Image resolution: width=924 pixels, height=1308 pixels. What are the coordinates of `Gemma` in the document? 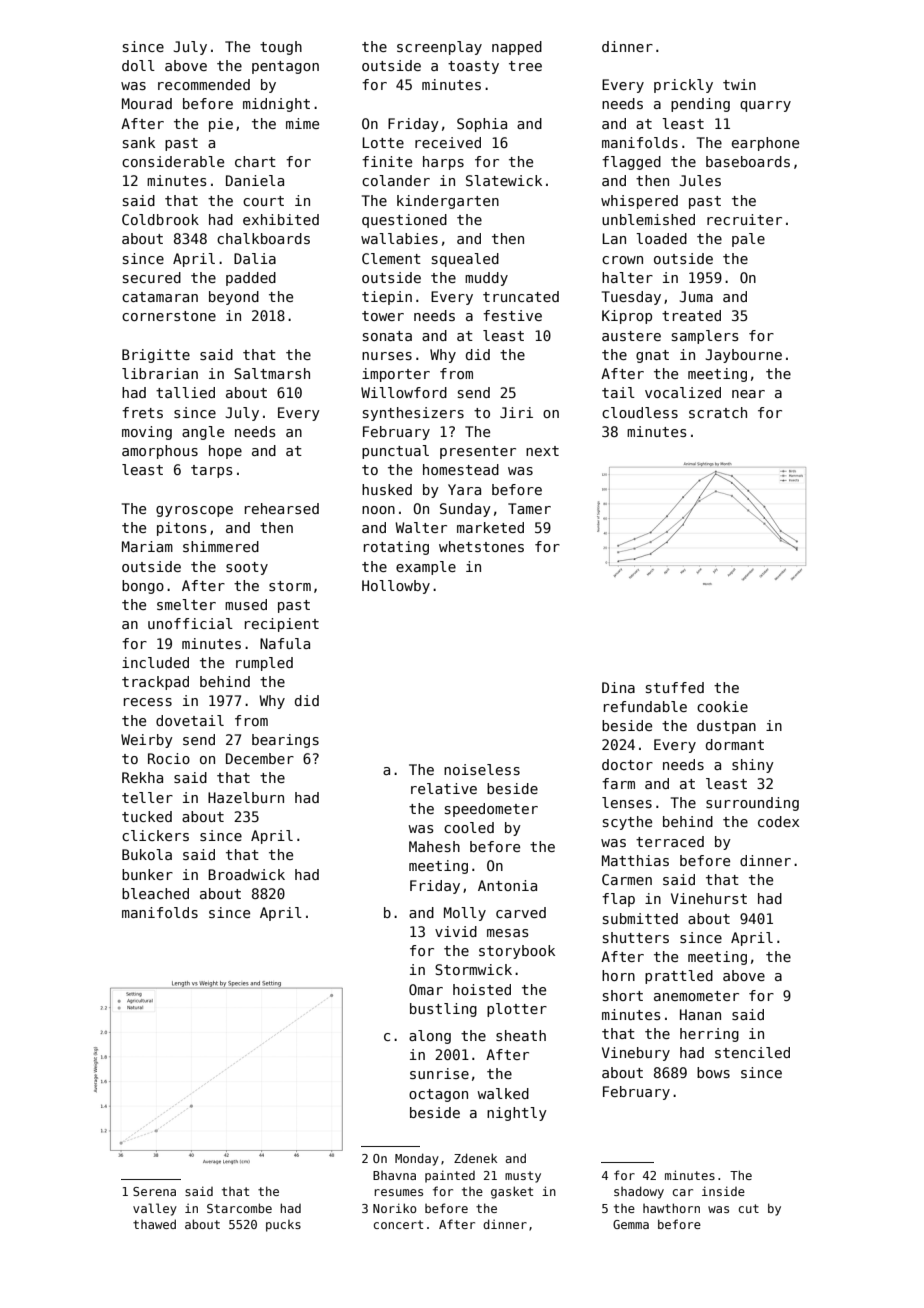 It's located at (631, 1224).
